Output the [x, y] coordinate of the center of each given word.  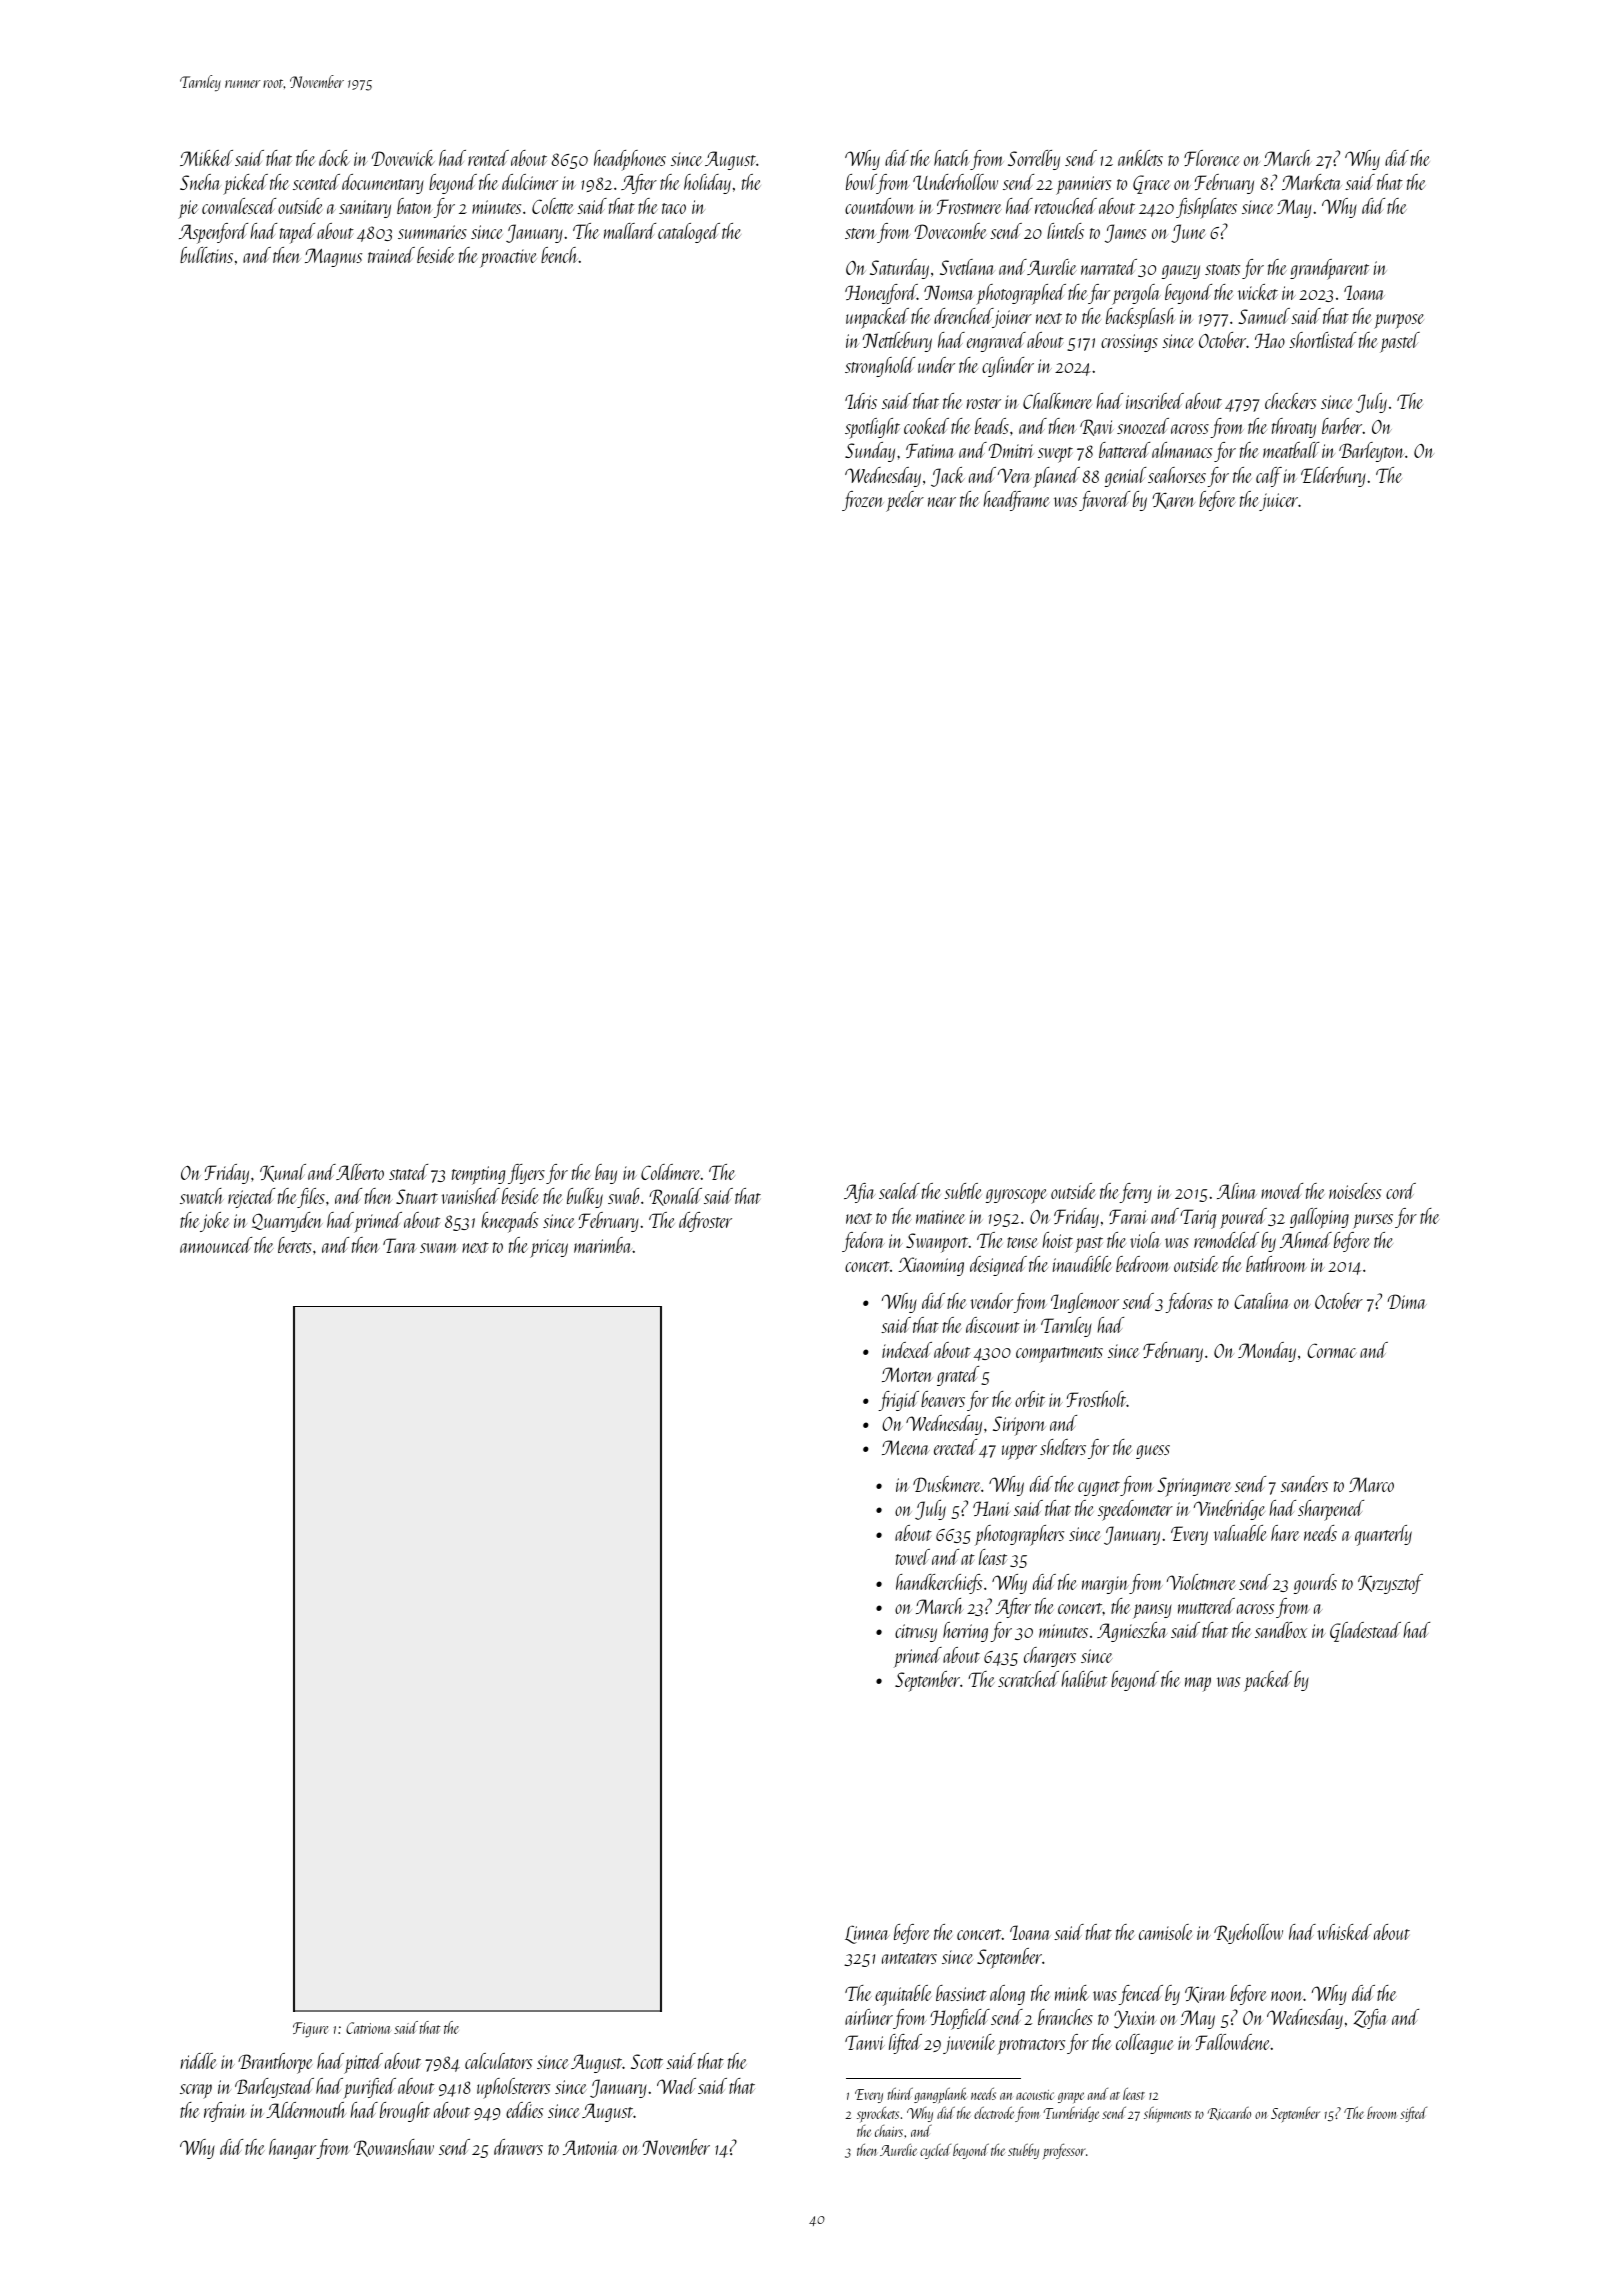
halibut [1084, 1679]
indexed [907, 1350]
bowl [861, 182]
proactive [508, 258]
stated [408, 1172]
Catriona [368, 2028]
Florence [1212, 158]
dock [334, 158]
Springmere [1194, 1487]
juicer [1278, 502]
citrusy [916, 1633]
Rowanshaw [394, 2148]
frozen [862, 501]
